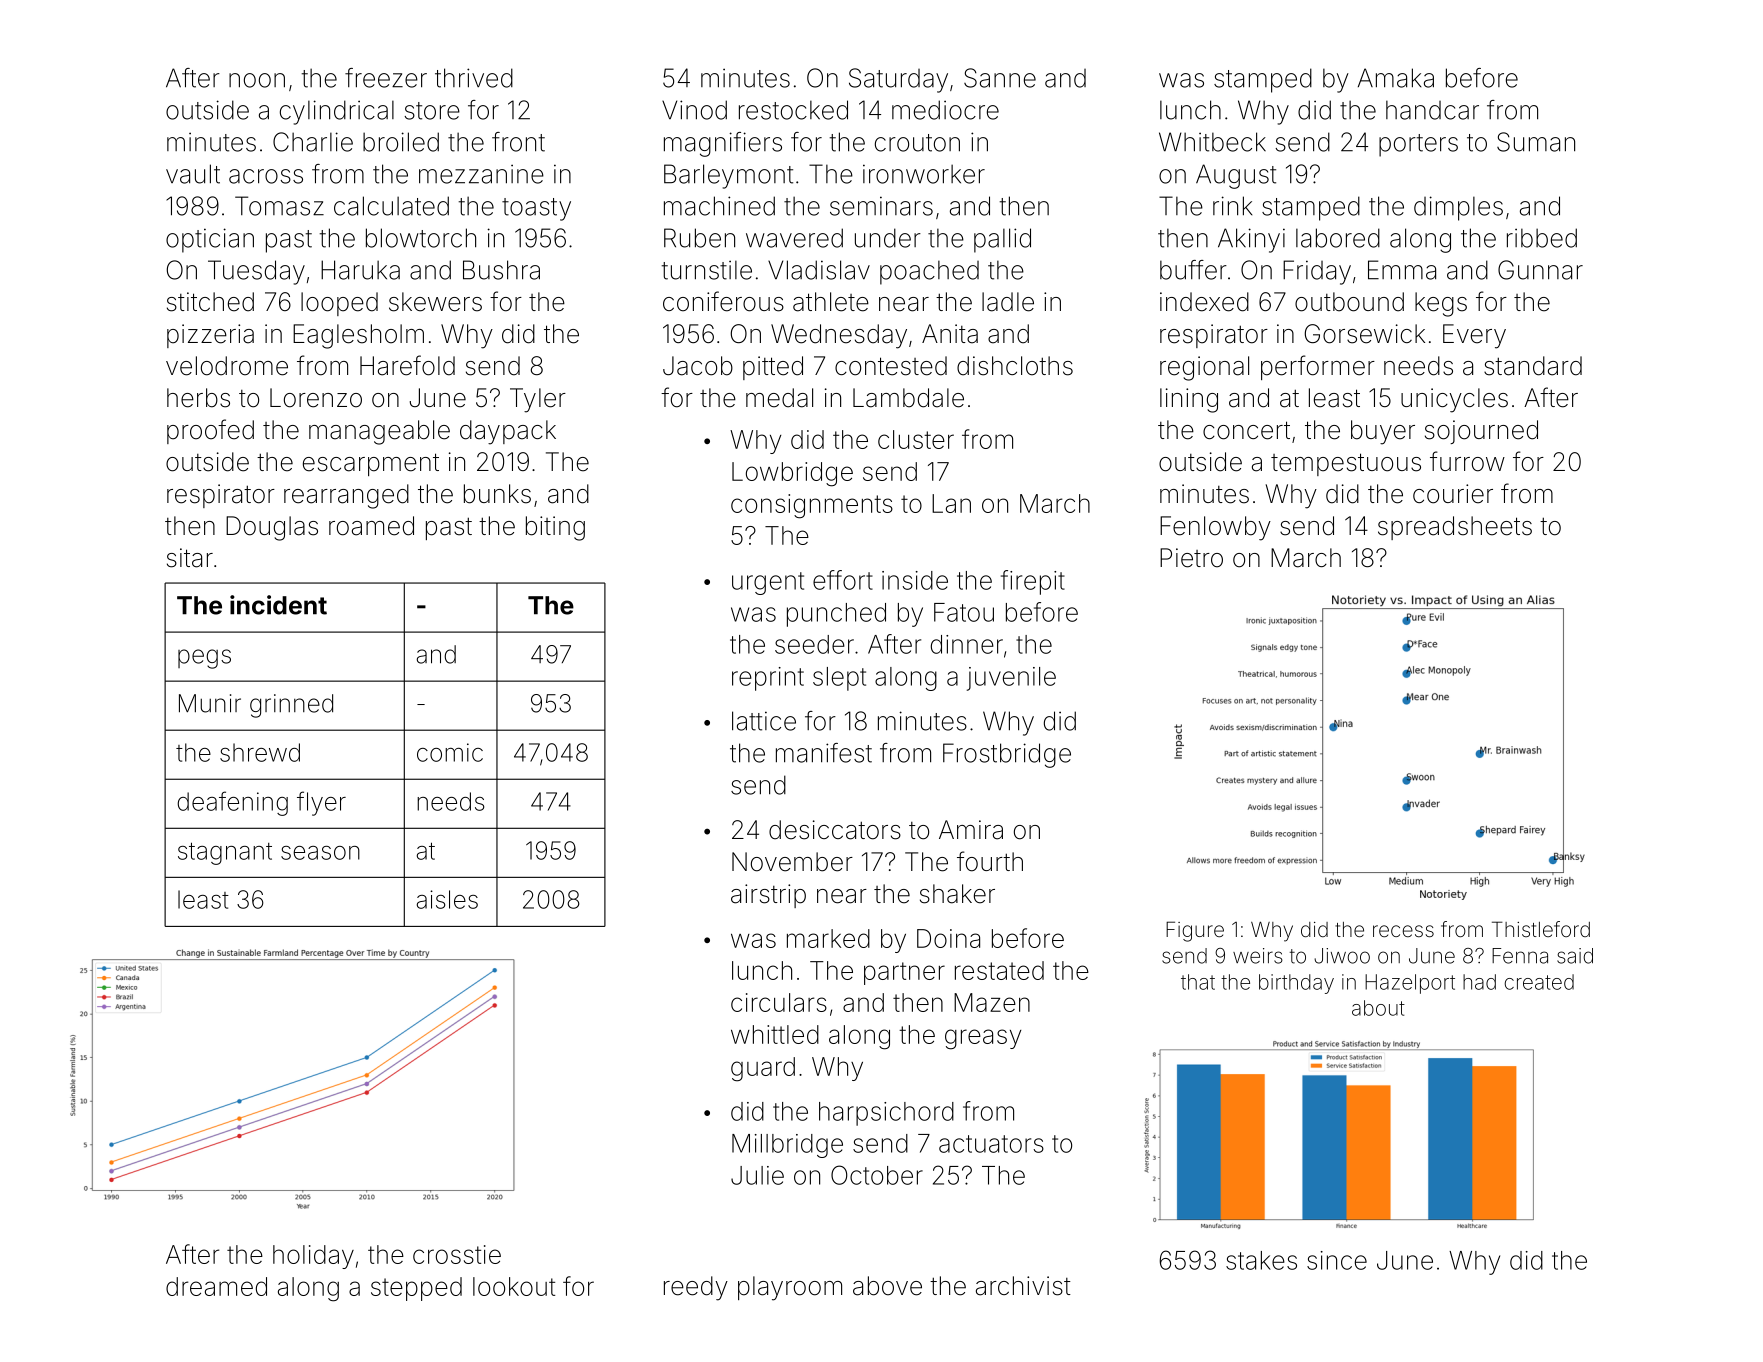  What do you see at coordinates (768, 583) in the screenshot?
I see `urgent` at bounding box center [768, 583].
